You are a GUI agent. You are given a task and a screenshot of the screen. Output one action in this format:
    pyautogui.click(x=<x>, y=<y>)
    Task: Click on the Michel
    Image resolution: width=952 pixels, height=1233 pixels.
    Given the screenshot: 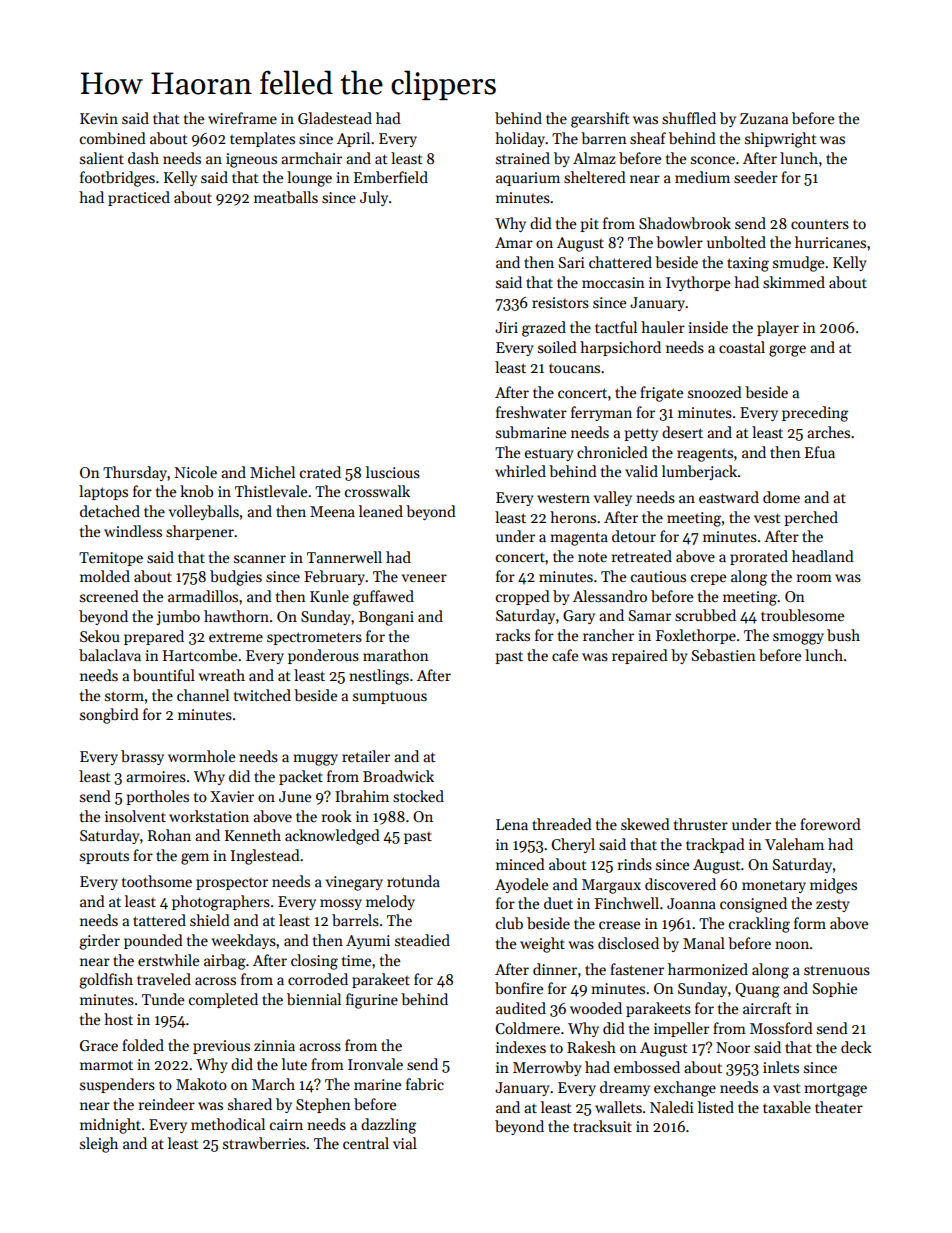 What is the action you would take?
    pyautogui.click(x=272, y=472)
